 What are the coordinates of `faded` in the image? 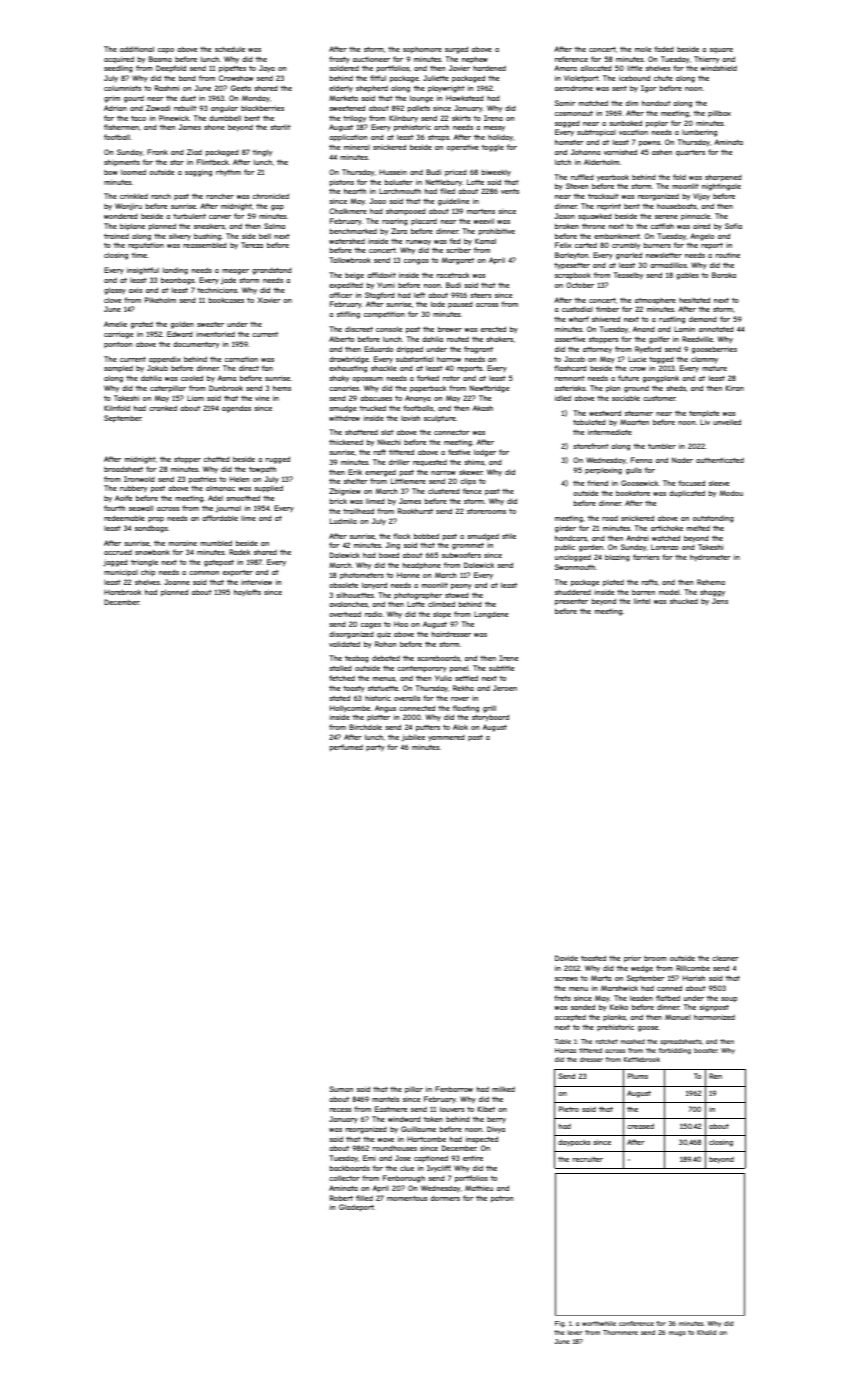 It's located at (664, 49).
